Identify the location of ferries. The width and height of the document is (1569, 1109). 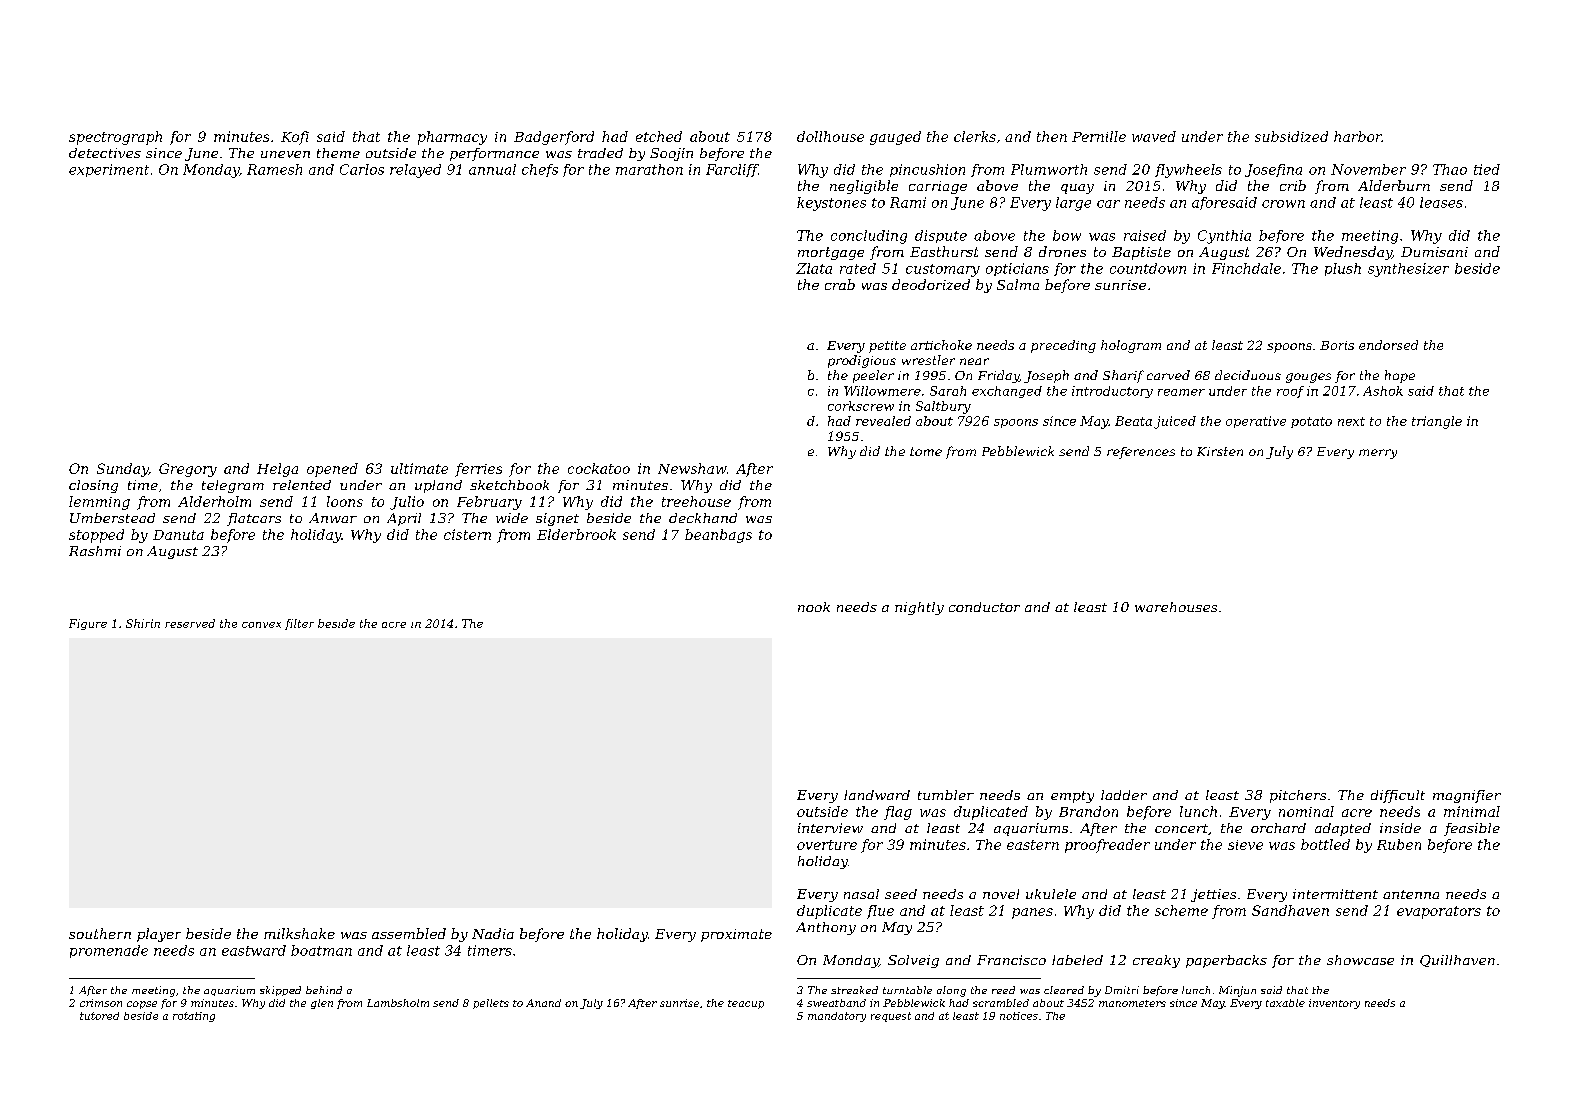
(478, 470).
